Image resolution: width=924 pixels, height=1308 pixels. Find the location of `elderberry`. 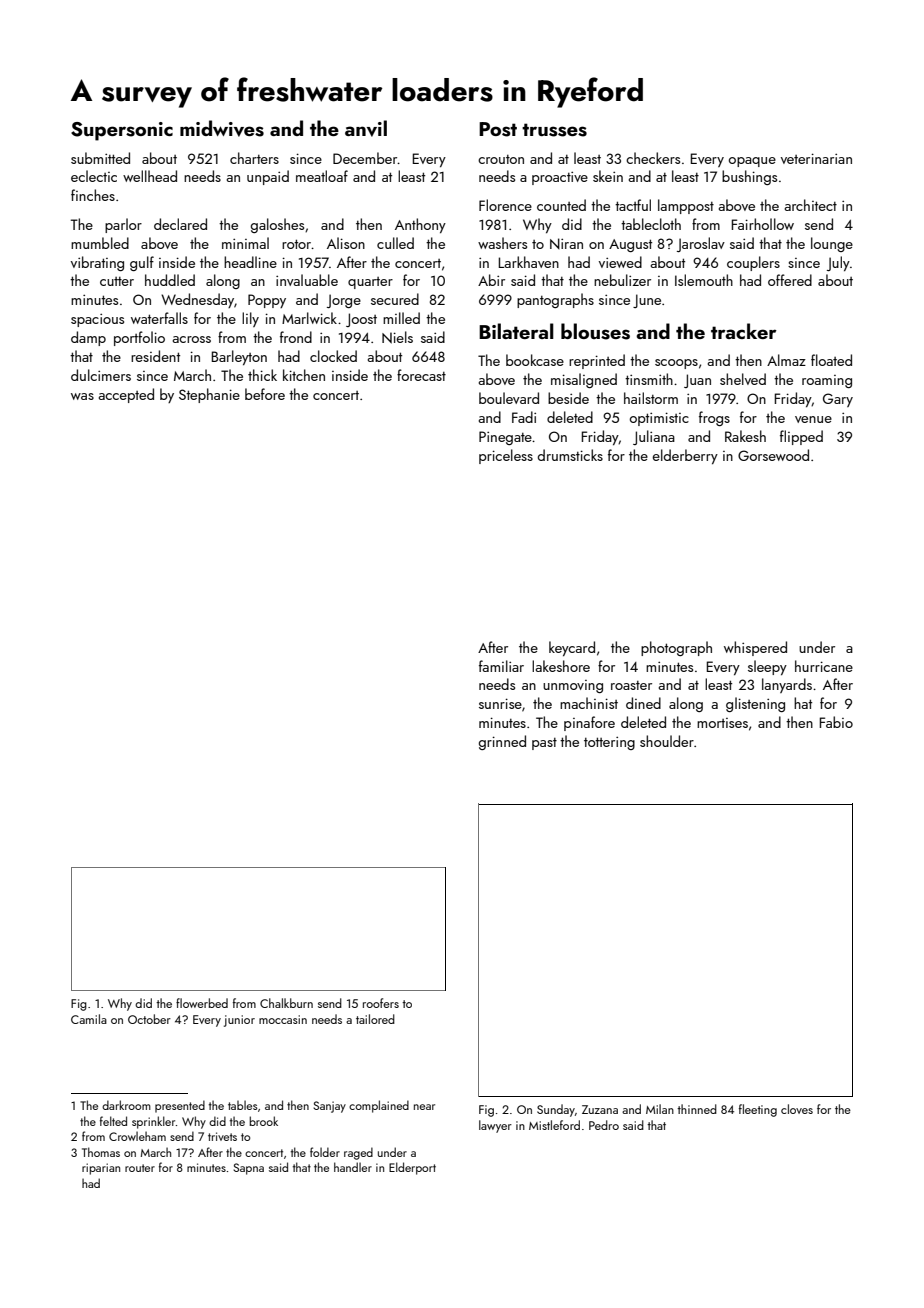

elderberry is located at coordinates (685, 456).
